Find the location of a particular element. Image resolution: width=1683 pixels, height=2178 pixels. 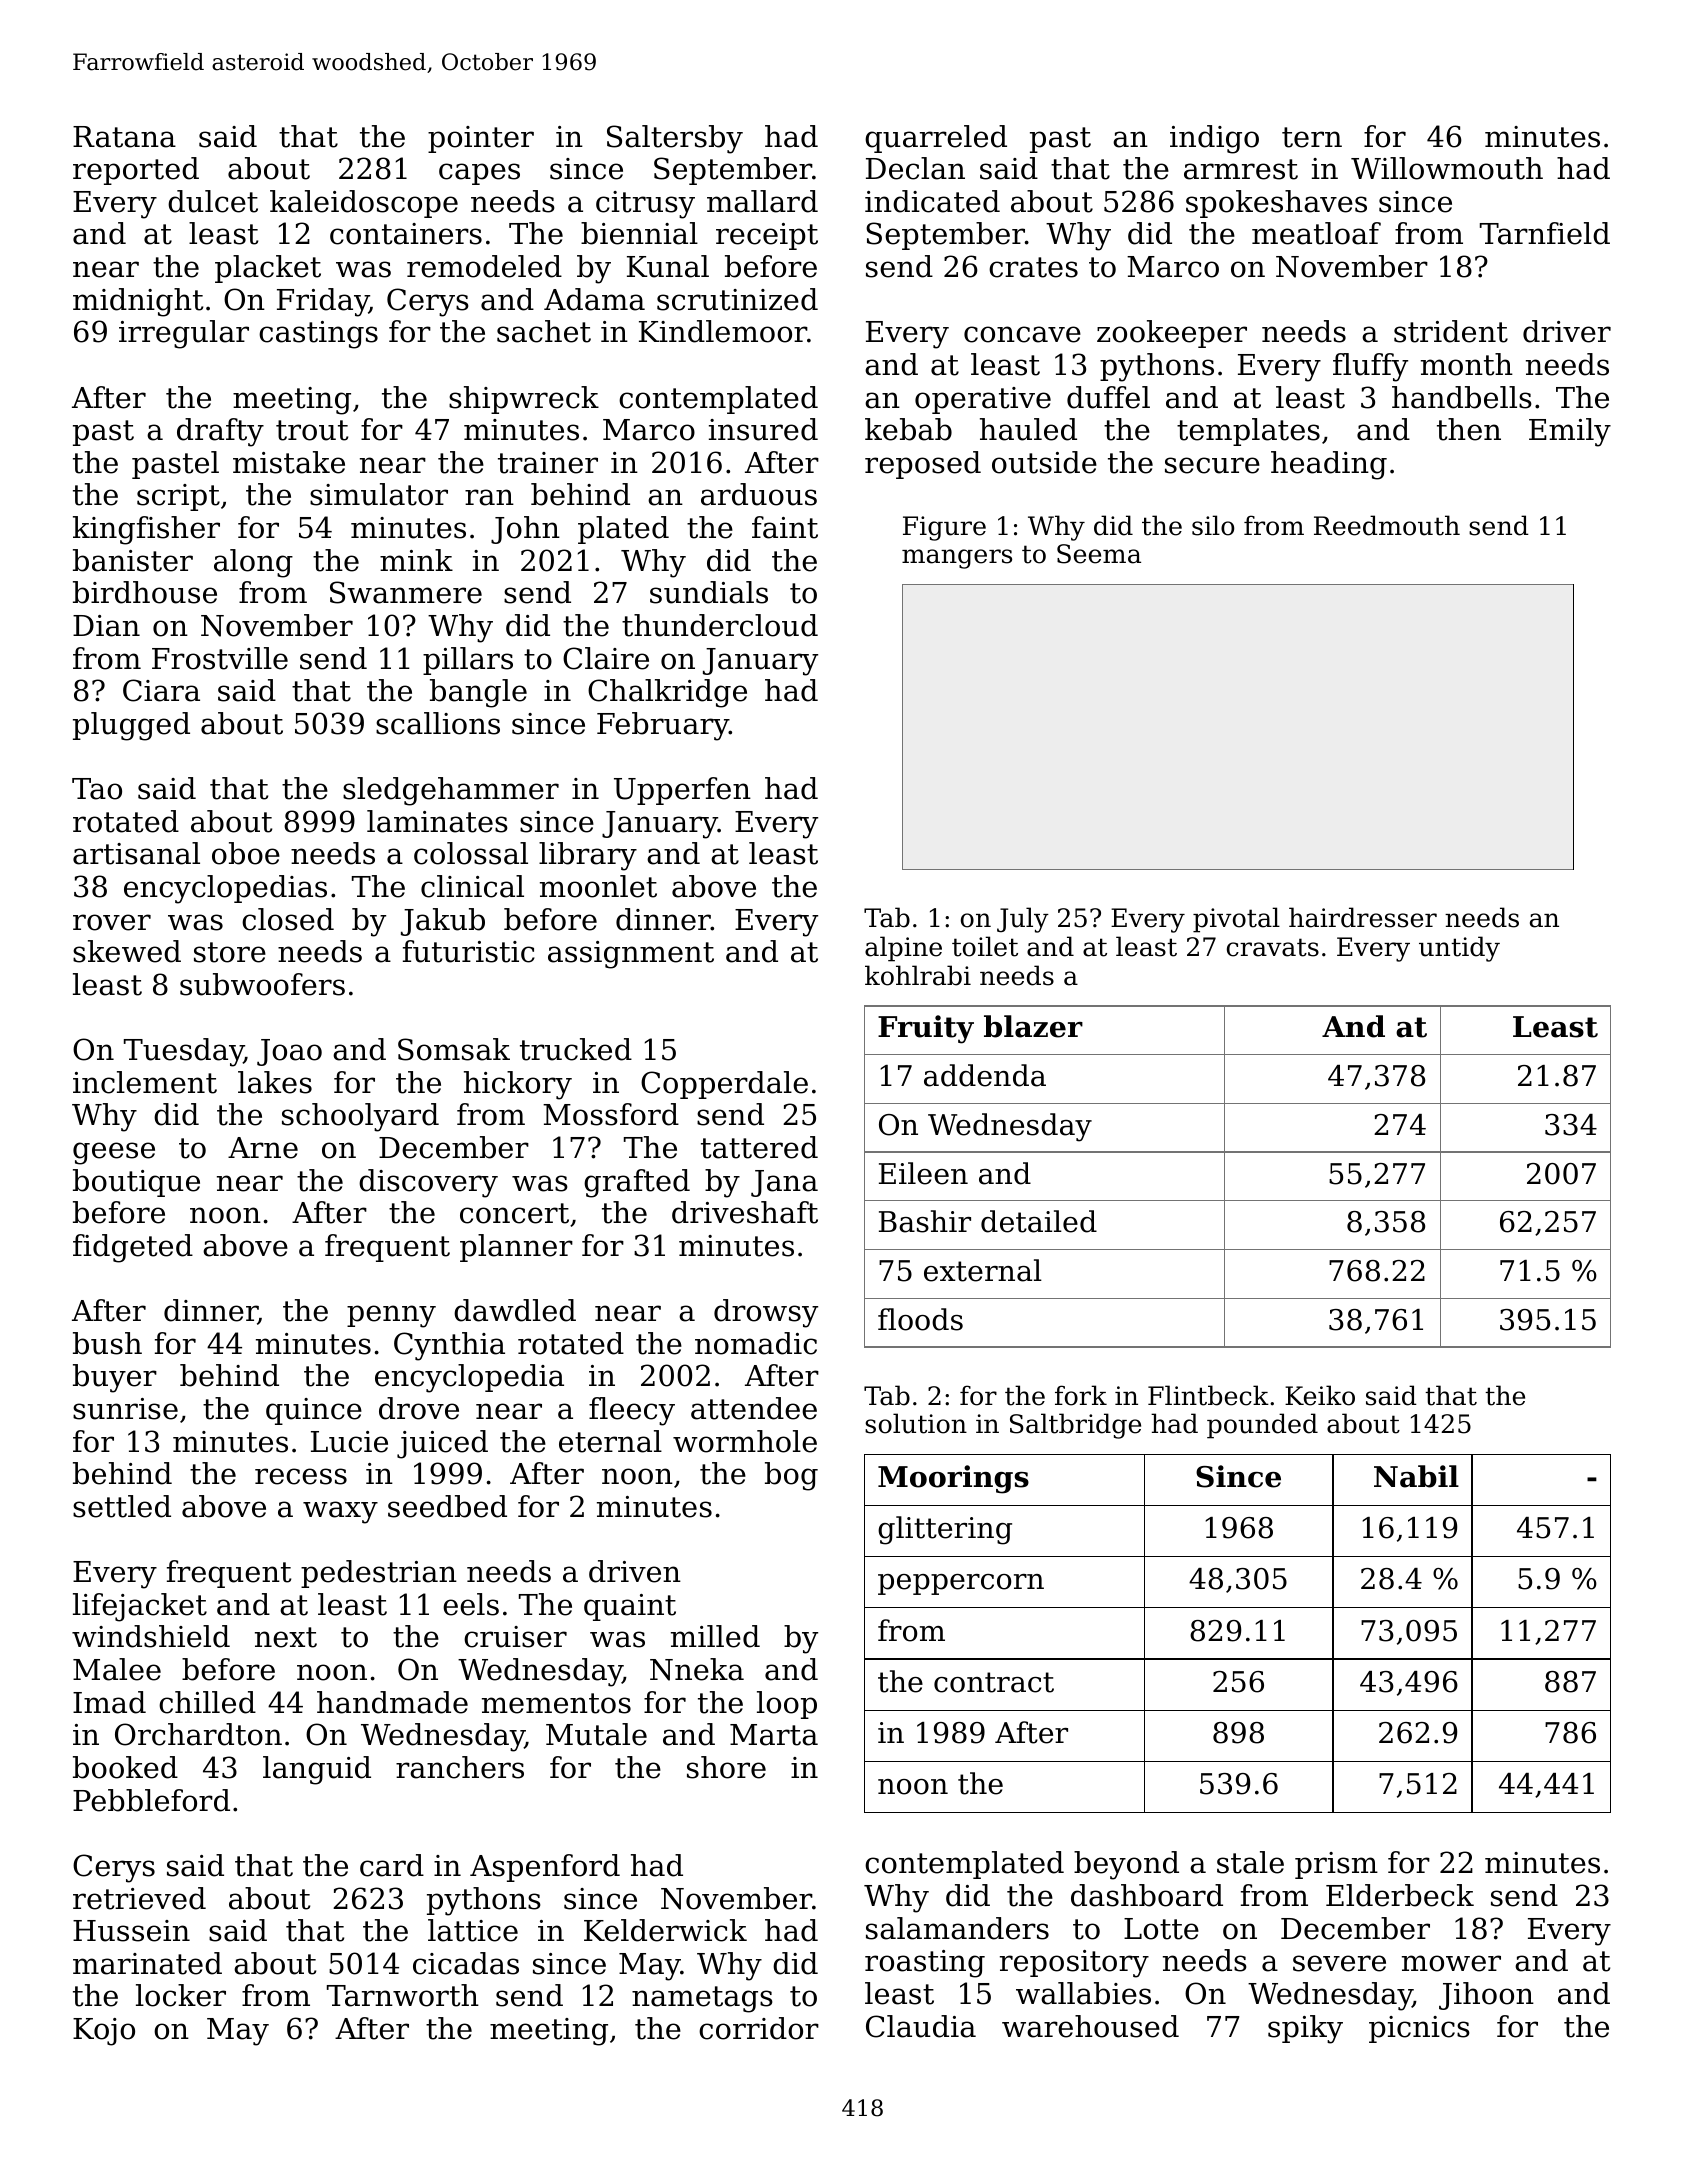

hairdresser is located at coordinates (1363, 917).
